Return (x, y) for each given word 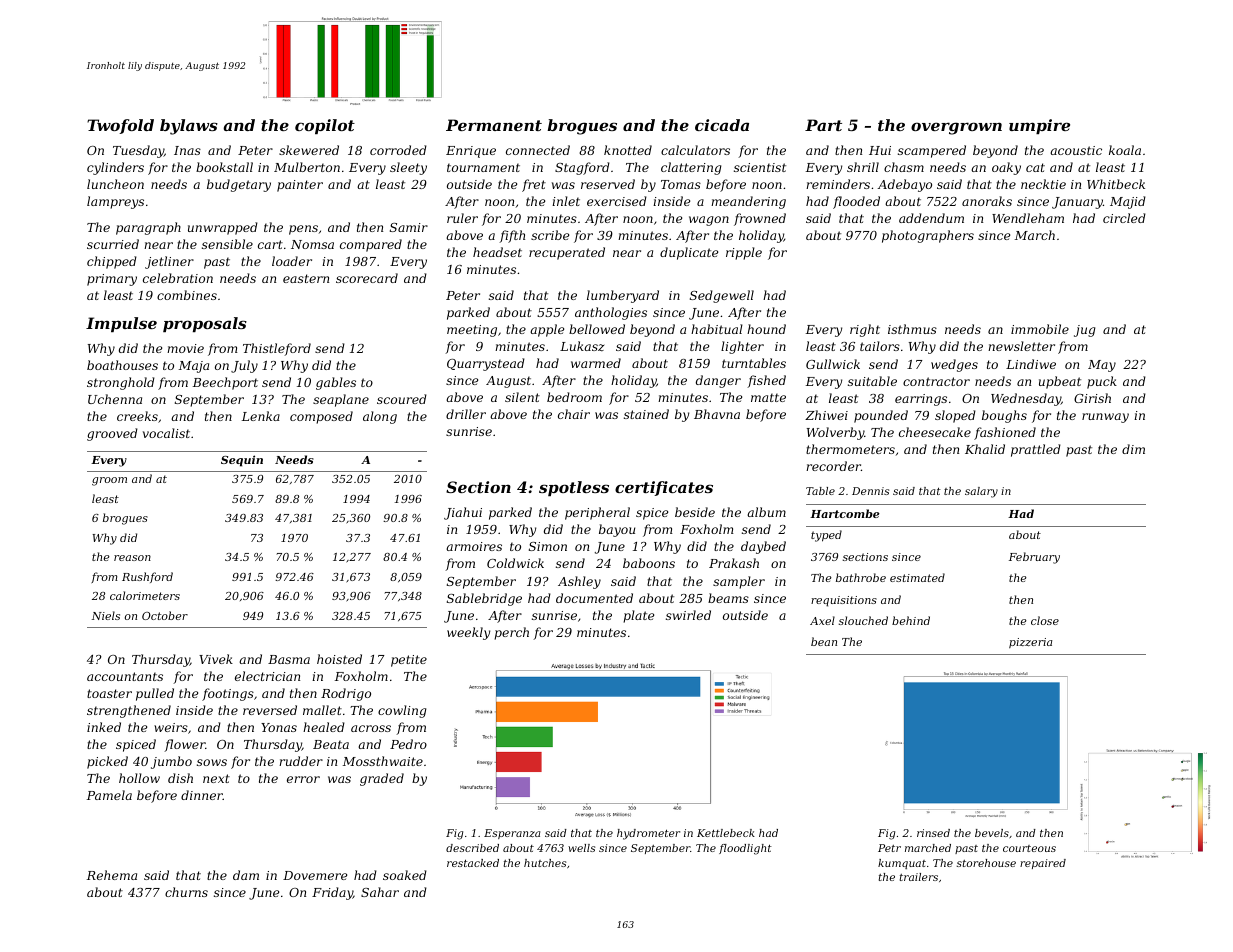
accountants (125, 676)
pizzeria (1030, 643)
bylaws (189, 127)
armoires (474, 546)
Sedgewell (722, 296)
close (1045, 620)
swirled (688, 615)
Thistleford (277, 349)
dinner (202, 795)
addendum (931, 218)
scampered (932, 151)
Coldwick (515, 563)
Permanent (494, 125)
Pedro (408, 744)
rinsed (933, 833)
